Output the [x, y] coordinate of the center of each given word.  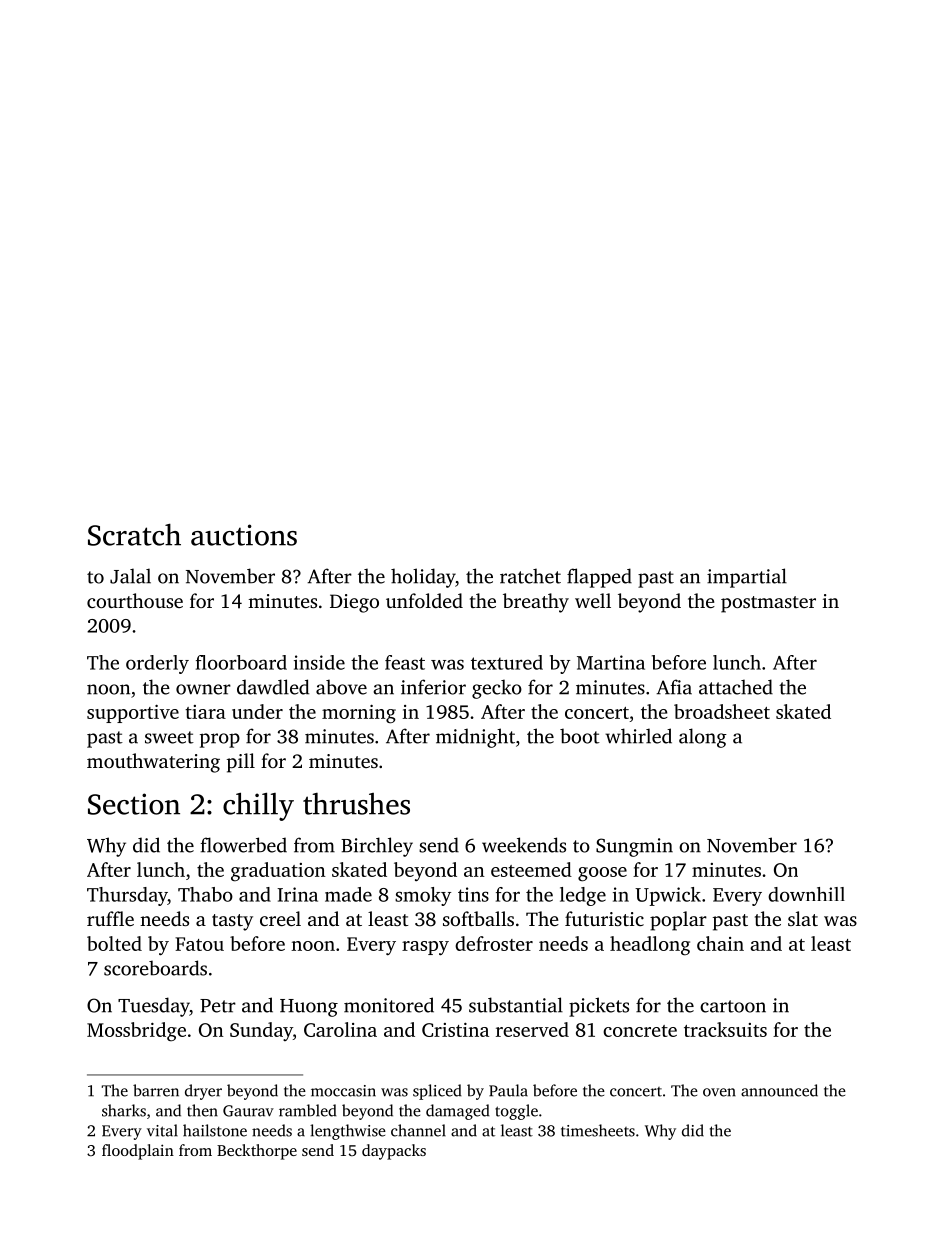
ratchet [530, 576]
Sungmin [634, 847]
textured [507, 662]
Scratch [134, 535]
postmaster [768, 604]
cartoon [733, 1006]
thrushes [356, 804]
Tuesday [154, 1007]
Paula [508, 1090]
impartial [747, 578]
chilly [258, 806]
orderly [157, 664]
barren [156, 1090]
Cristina [455, 1030]
